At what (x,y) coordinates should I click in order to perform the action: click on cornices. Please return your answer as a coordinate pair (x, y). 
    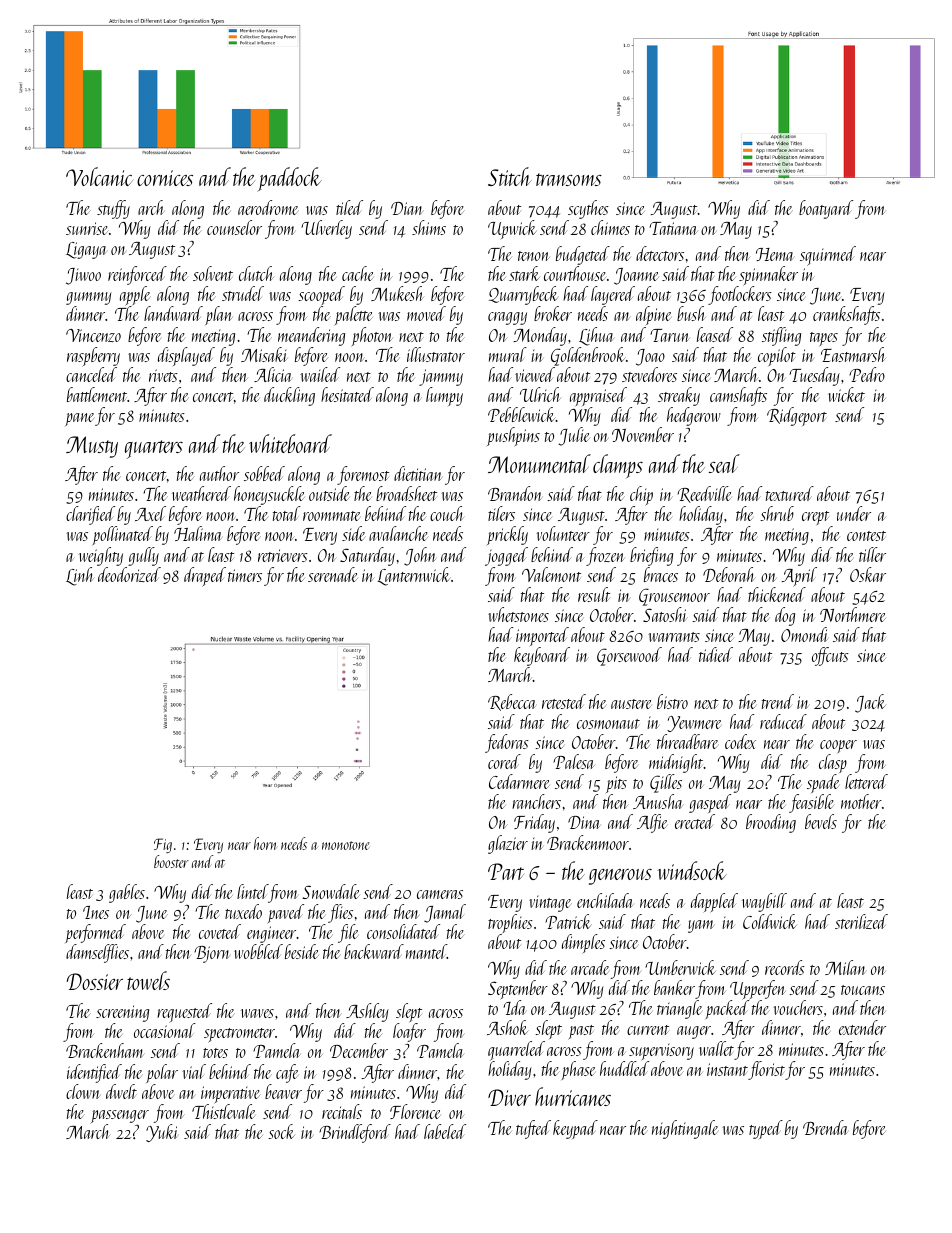
    Looking at the image, I should click on (165, 178).
